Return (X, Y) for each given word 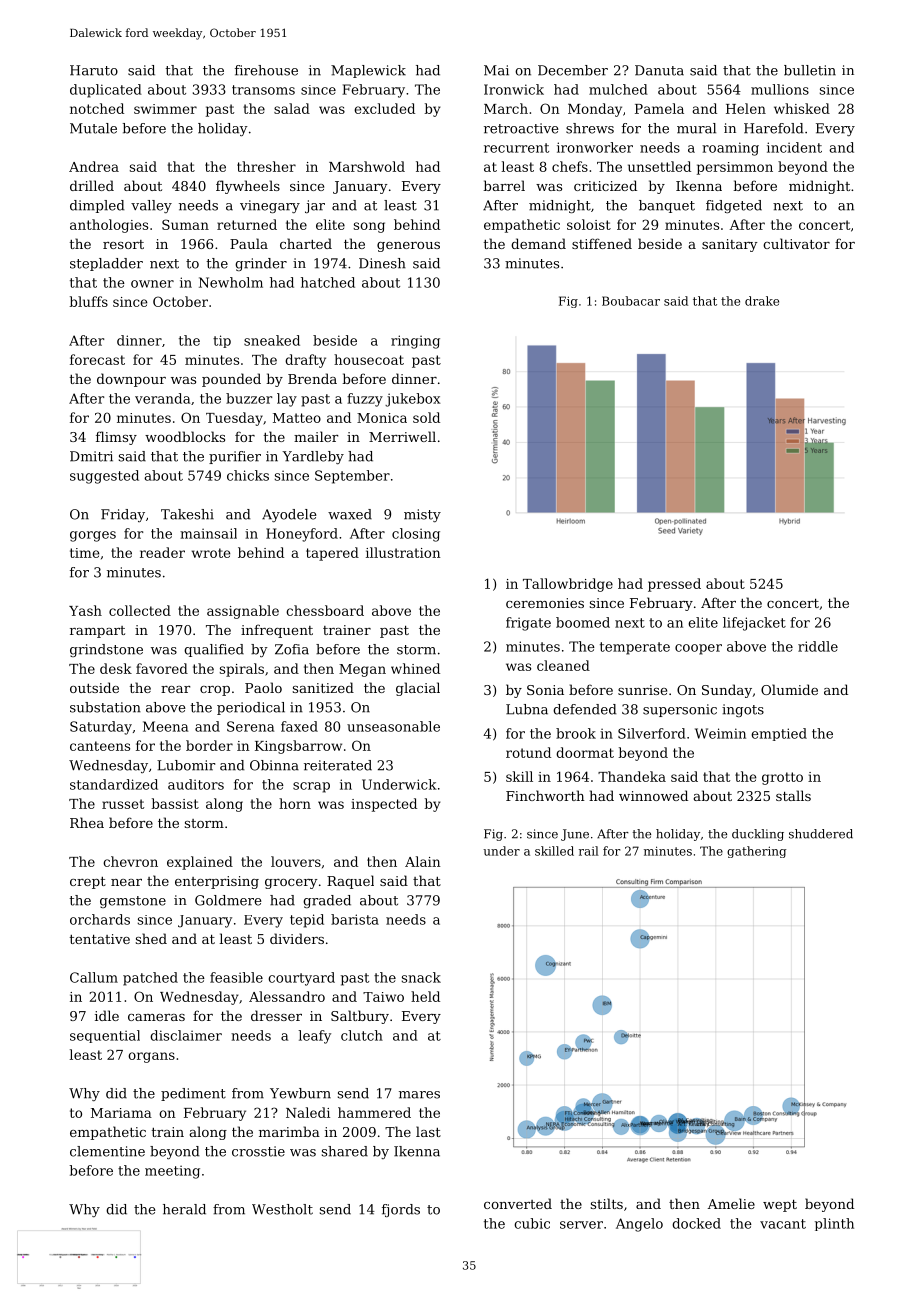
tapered (332, 554)
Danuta (659, 70)
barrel (504, 185)
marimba (289, 1131)
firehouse (266, 70)
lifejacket (754, 624)
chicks (248, 475)
